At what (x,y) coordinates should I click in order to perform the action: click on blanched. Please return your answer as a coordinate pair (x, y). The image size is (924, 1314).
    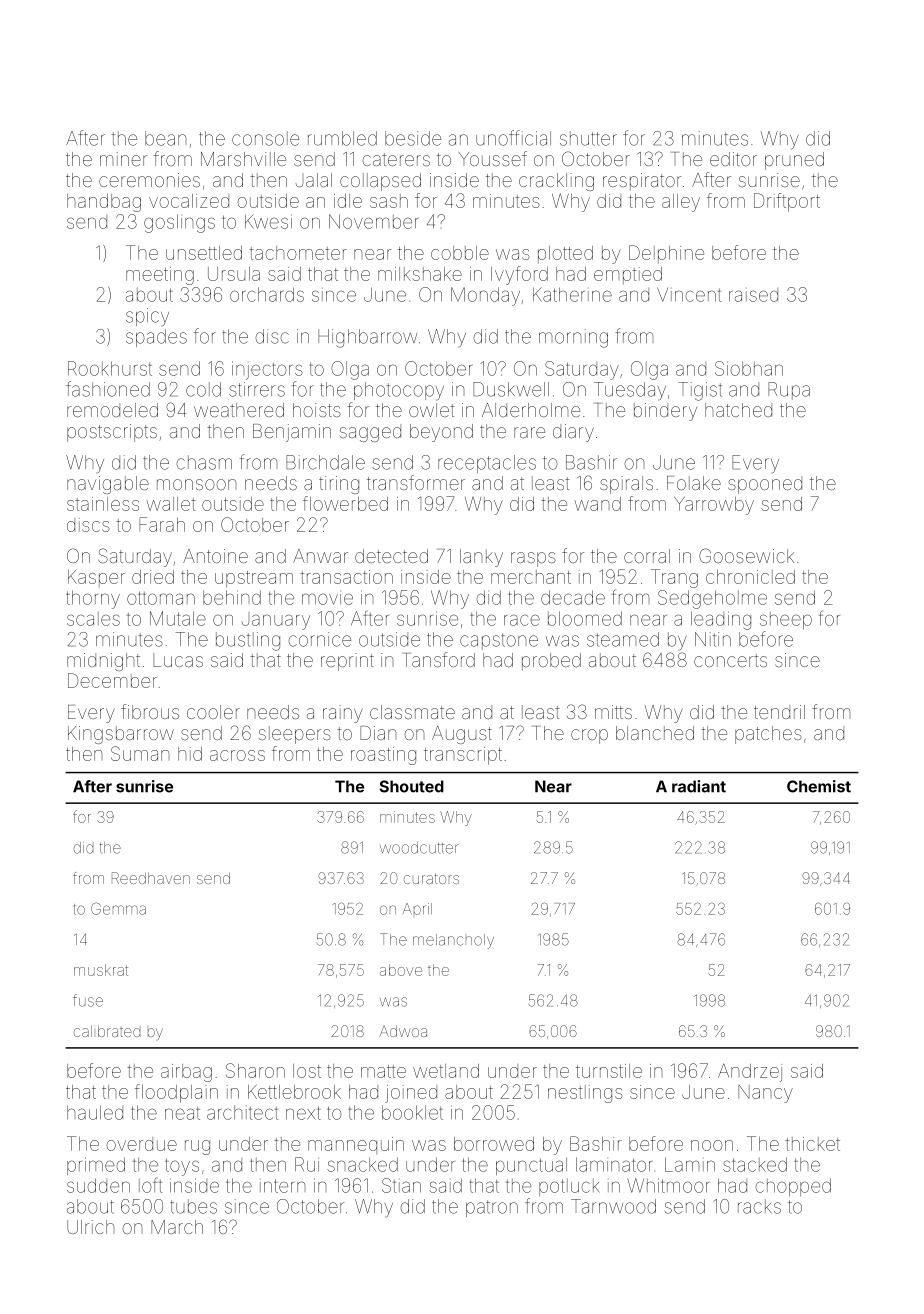
    Looking at the image, I should click on (655, 733).
